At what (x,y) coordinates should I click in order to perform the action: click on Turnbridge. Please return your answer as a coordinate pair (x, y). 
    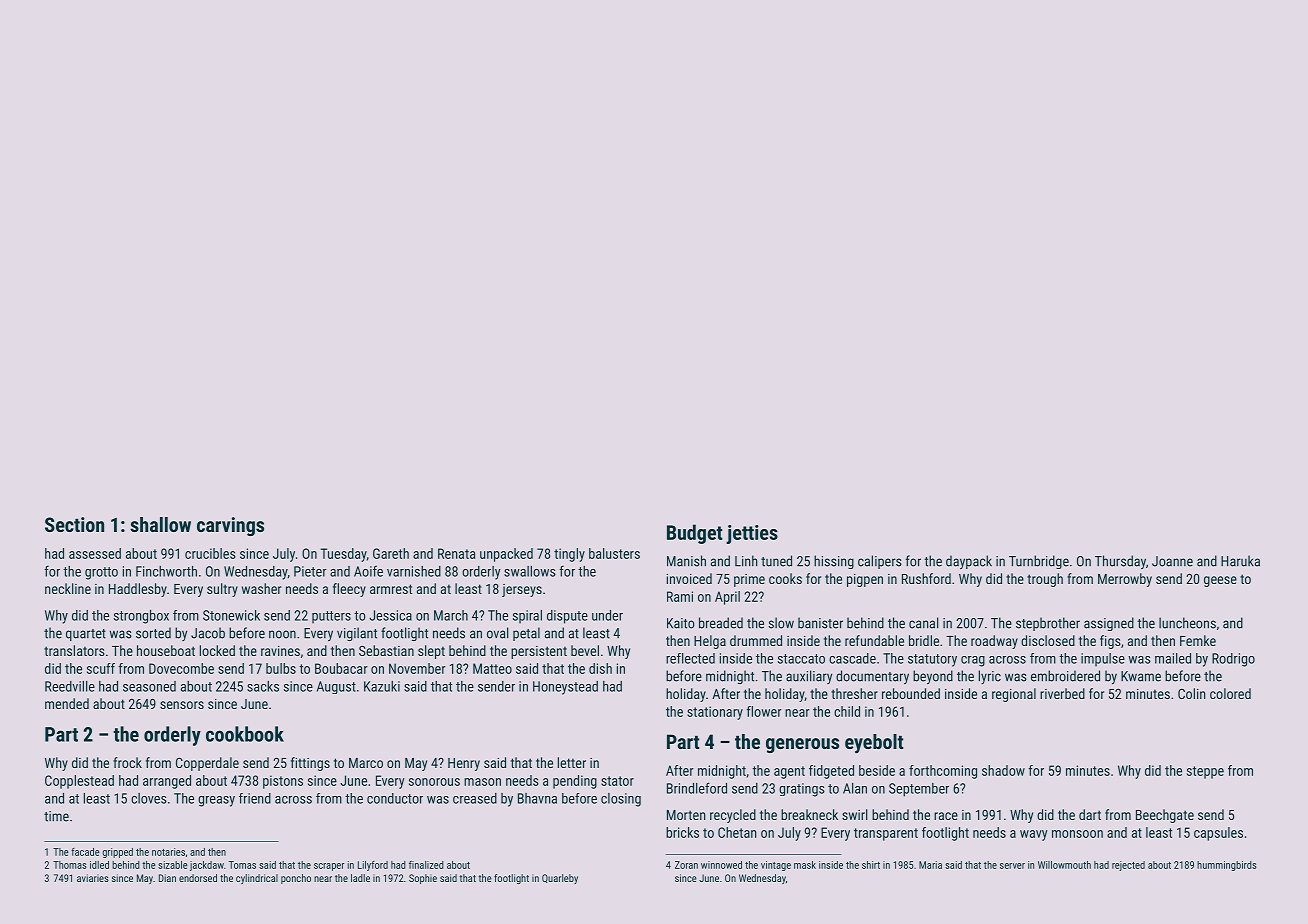
    Looking at the image, I should click on (1039, 562).
